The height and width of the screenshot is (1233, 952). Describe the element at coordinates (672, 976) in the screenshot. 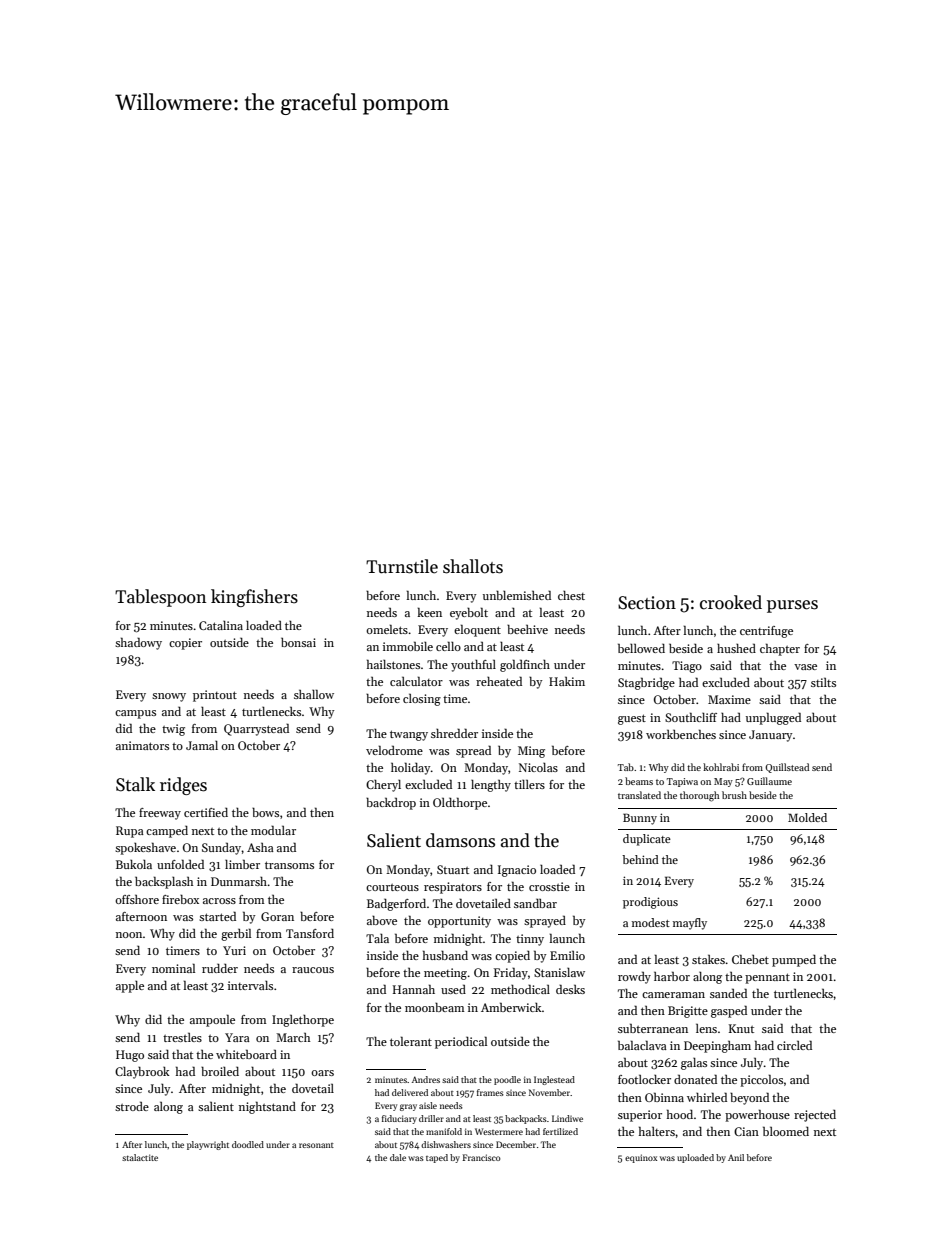

I see `harbor` at that location.
